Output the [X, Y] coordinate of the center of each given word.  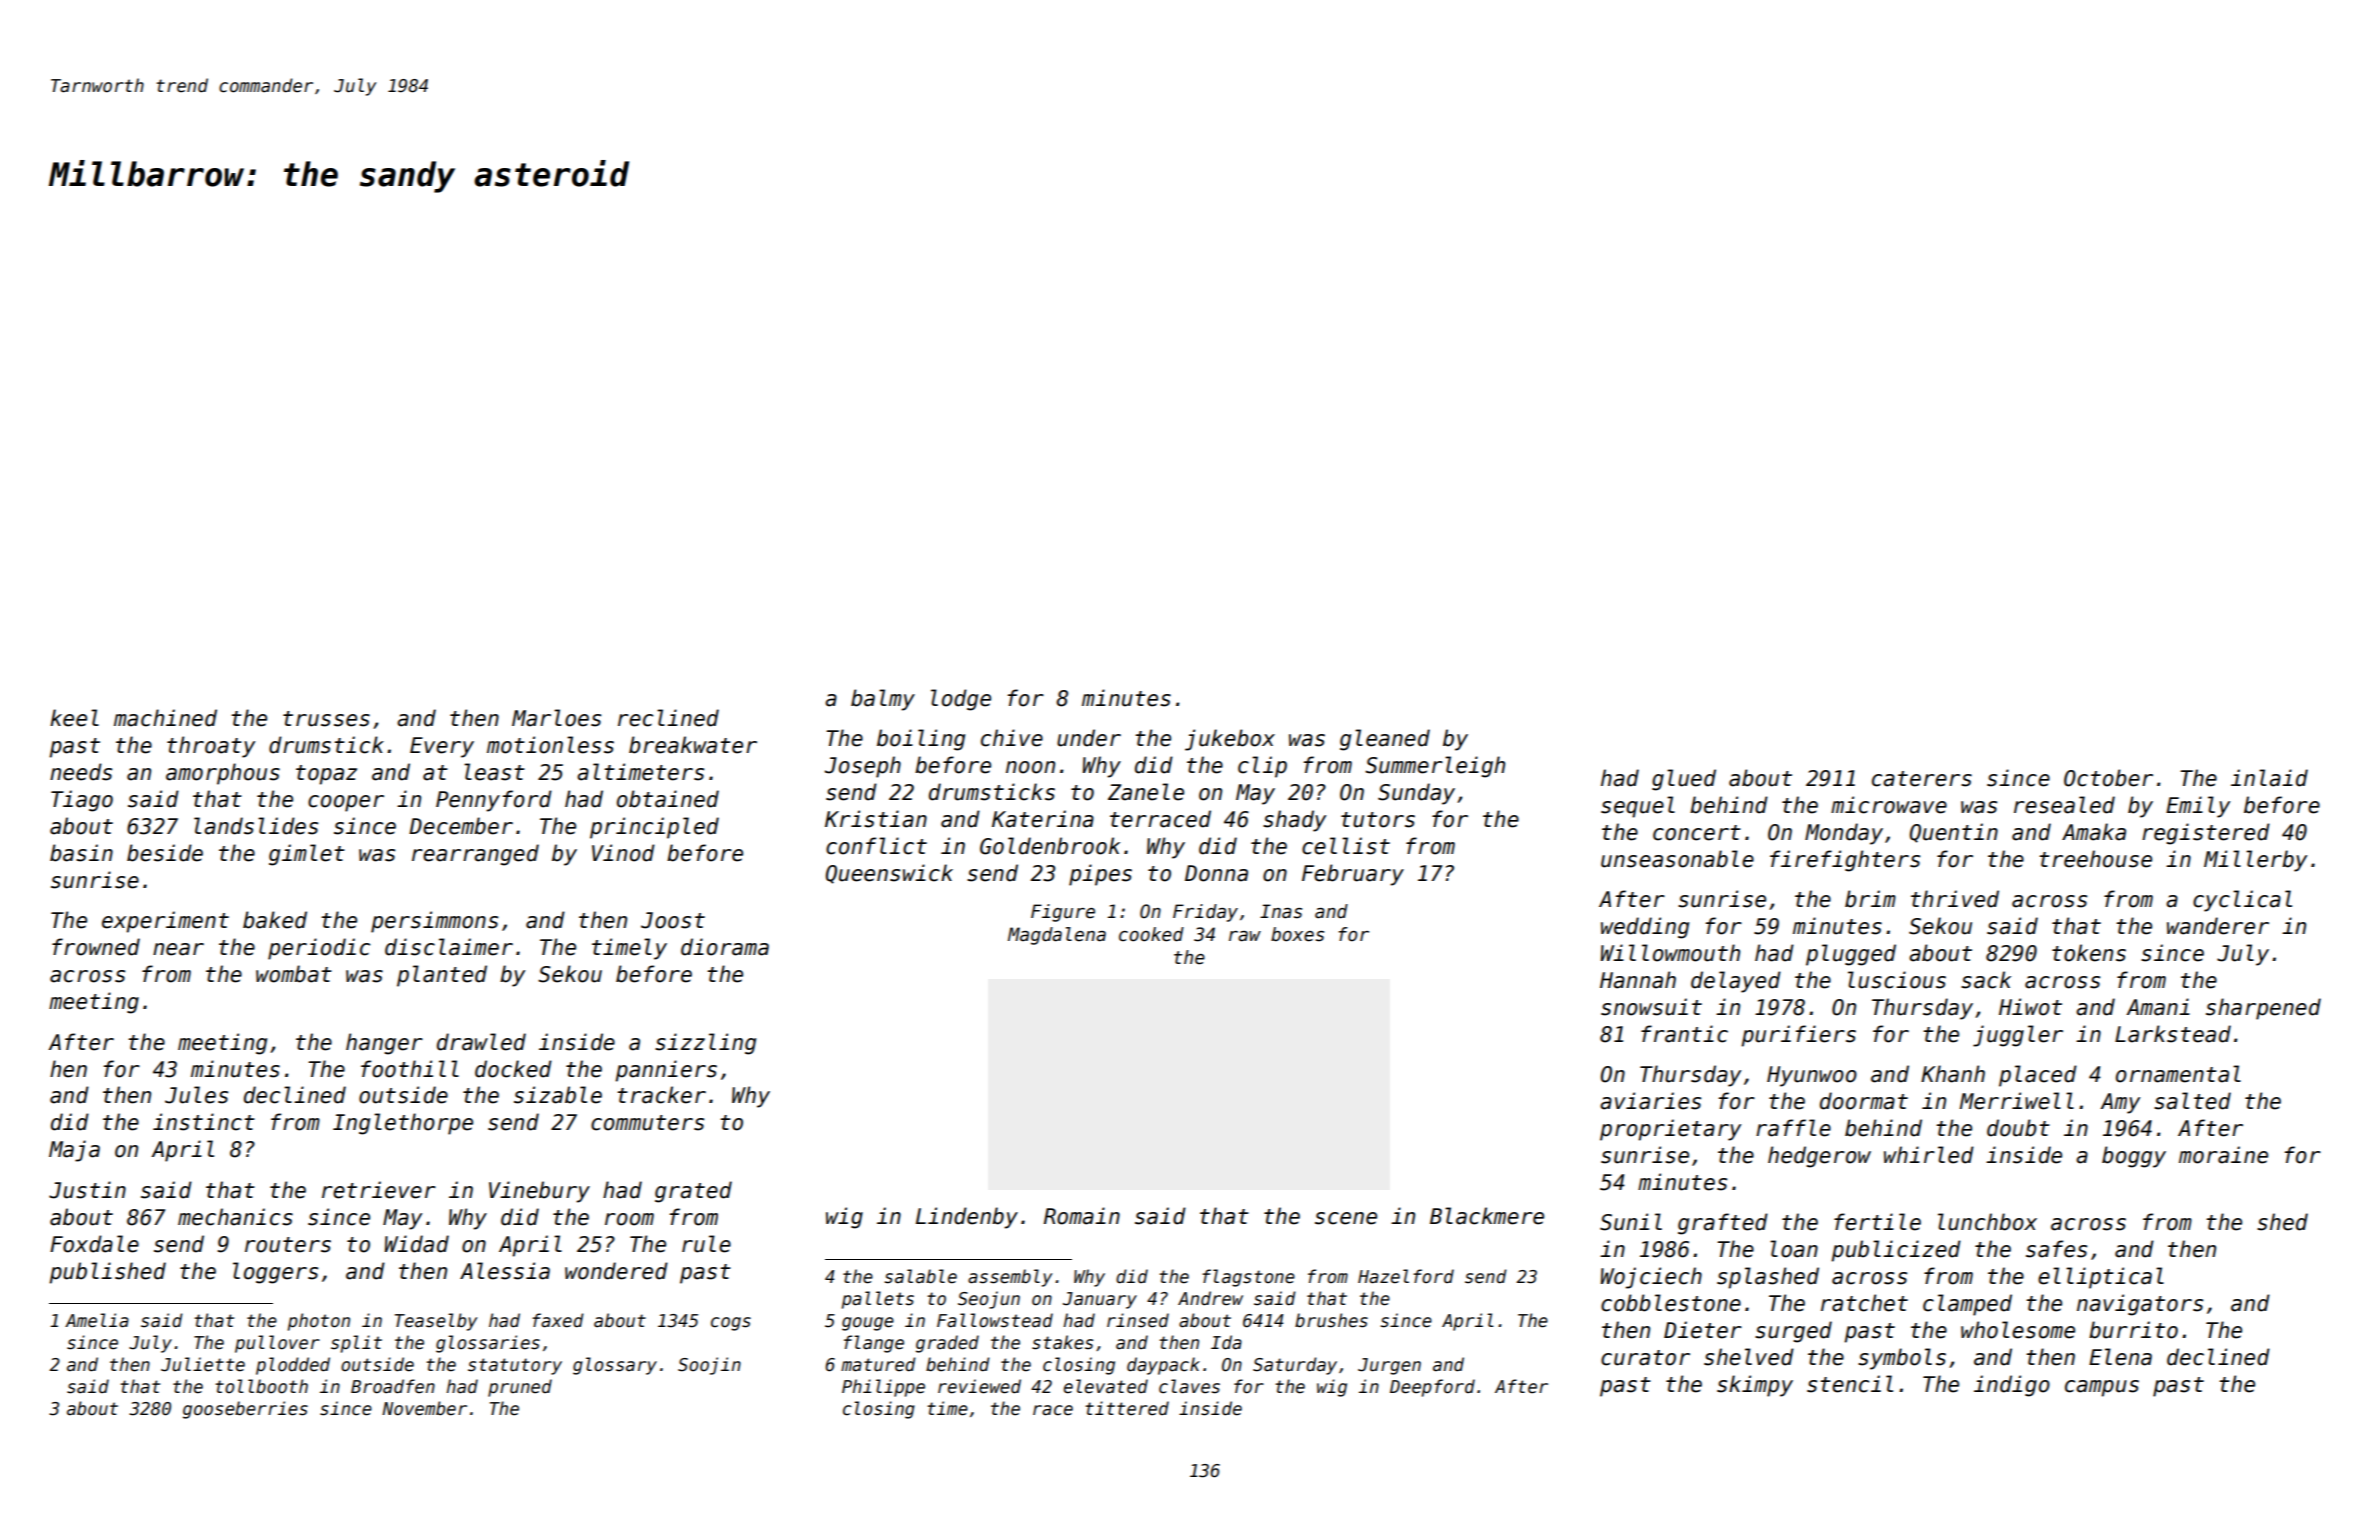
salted [2192, 1101]
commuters [647, 1123]
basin [81, 853]
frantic [1684, 1034]
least [494, 772]
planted [442, 976]
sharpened [2263, 1009]
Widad [417, 1244]
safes [2056, 1249]
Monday [1844, 834]
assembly [1010, 1278]
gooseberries [245, 1410]
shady [1294, 821]
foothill [410, 1069]
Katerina [1043, 819]
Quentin [1954, 833]
